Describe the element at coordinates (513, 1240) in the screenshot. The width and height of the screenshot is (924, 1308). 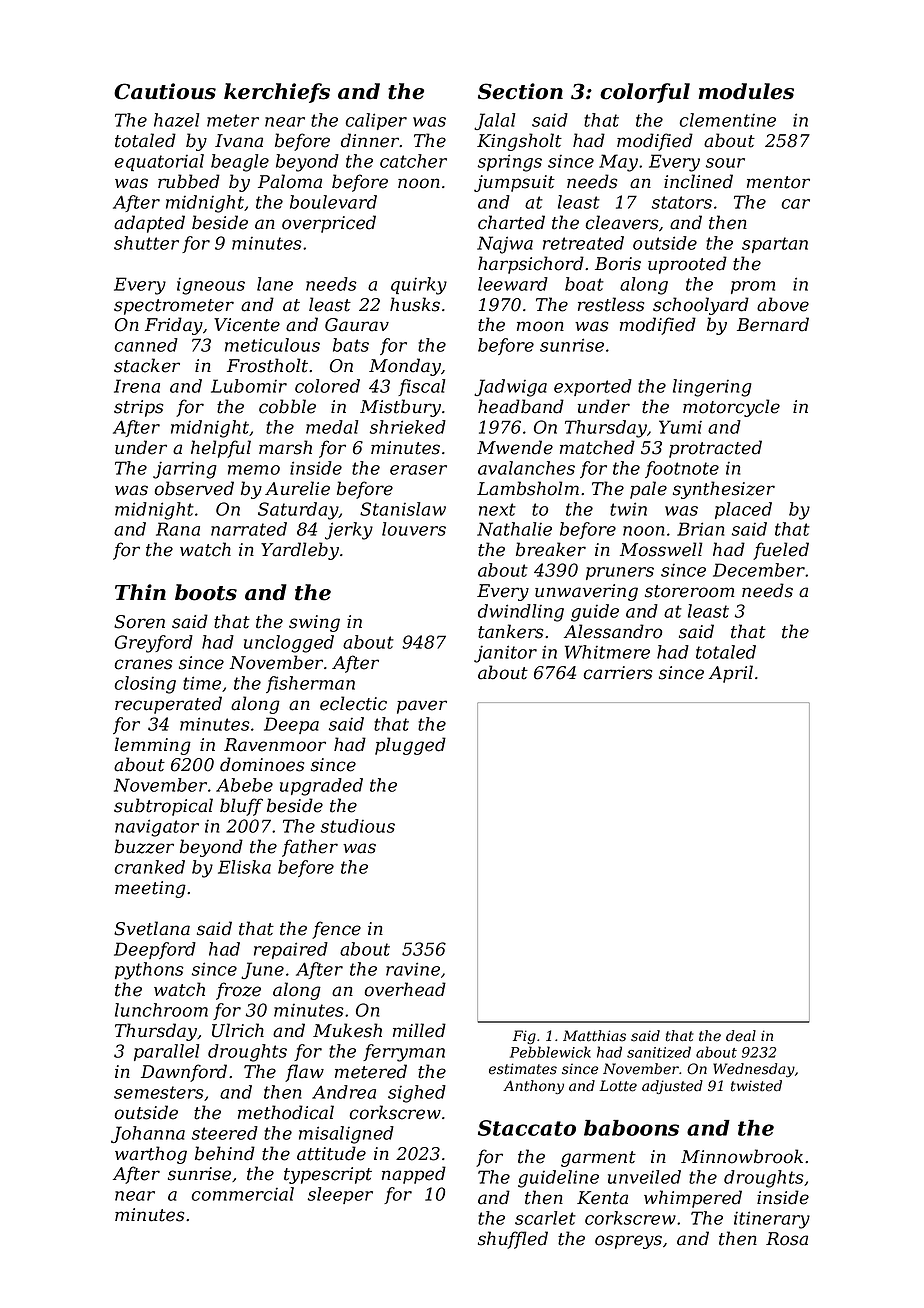
I see `shuffled` at that location.
